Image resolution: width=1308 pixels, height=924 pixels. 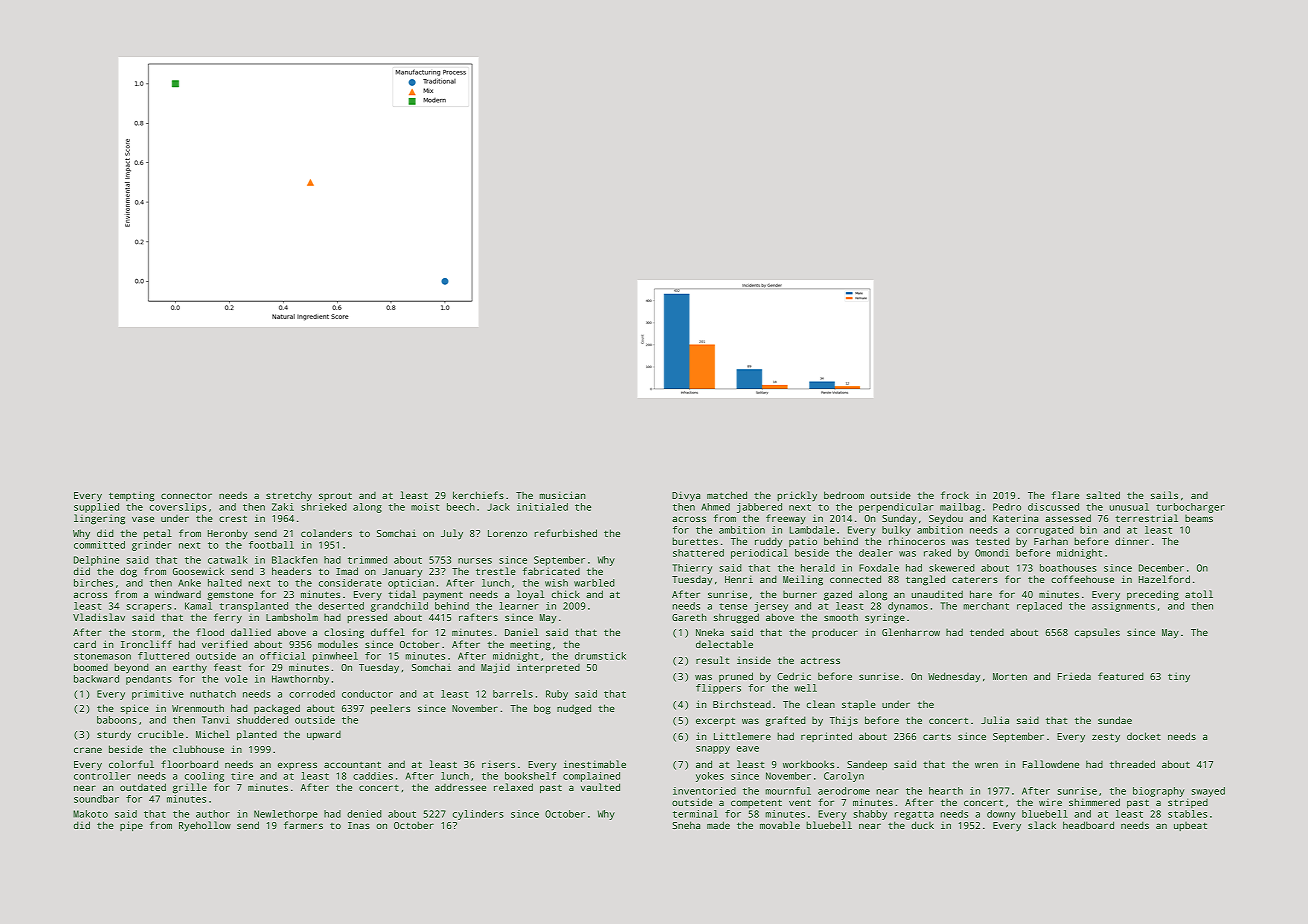 I want to click on dinner, so click(x=1132, y=541).
